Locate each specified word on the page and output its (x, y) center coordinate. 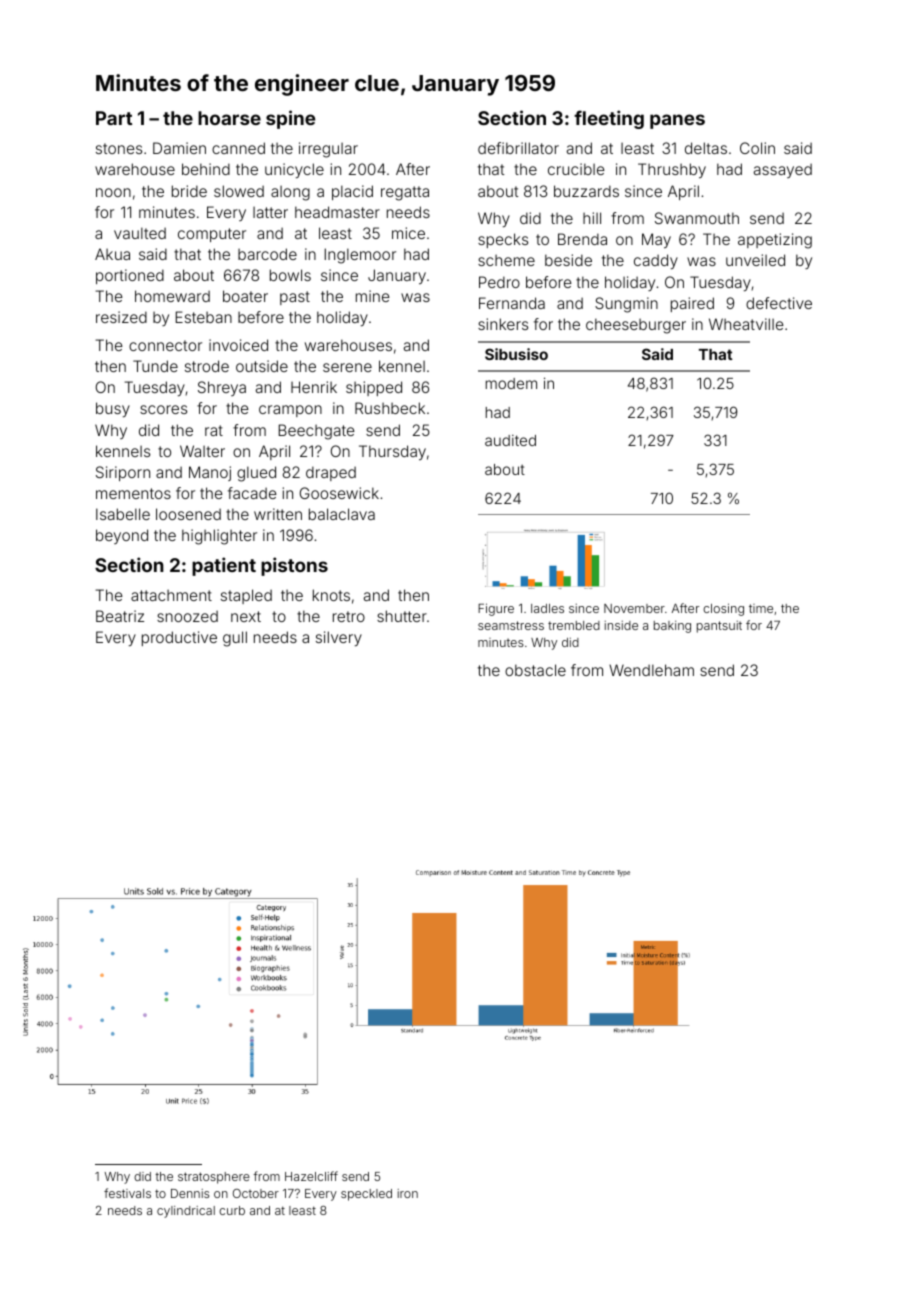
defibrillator (518, 148)
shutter (402, 616)
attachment (171, 595)
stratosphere (214, 1178)
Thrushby (672, 170)
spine (290, 119)
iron (407, 1193)
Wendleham (651, 670)
